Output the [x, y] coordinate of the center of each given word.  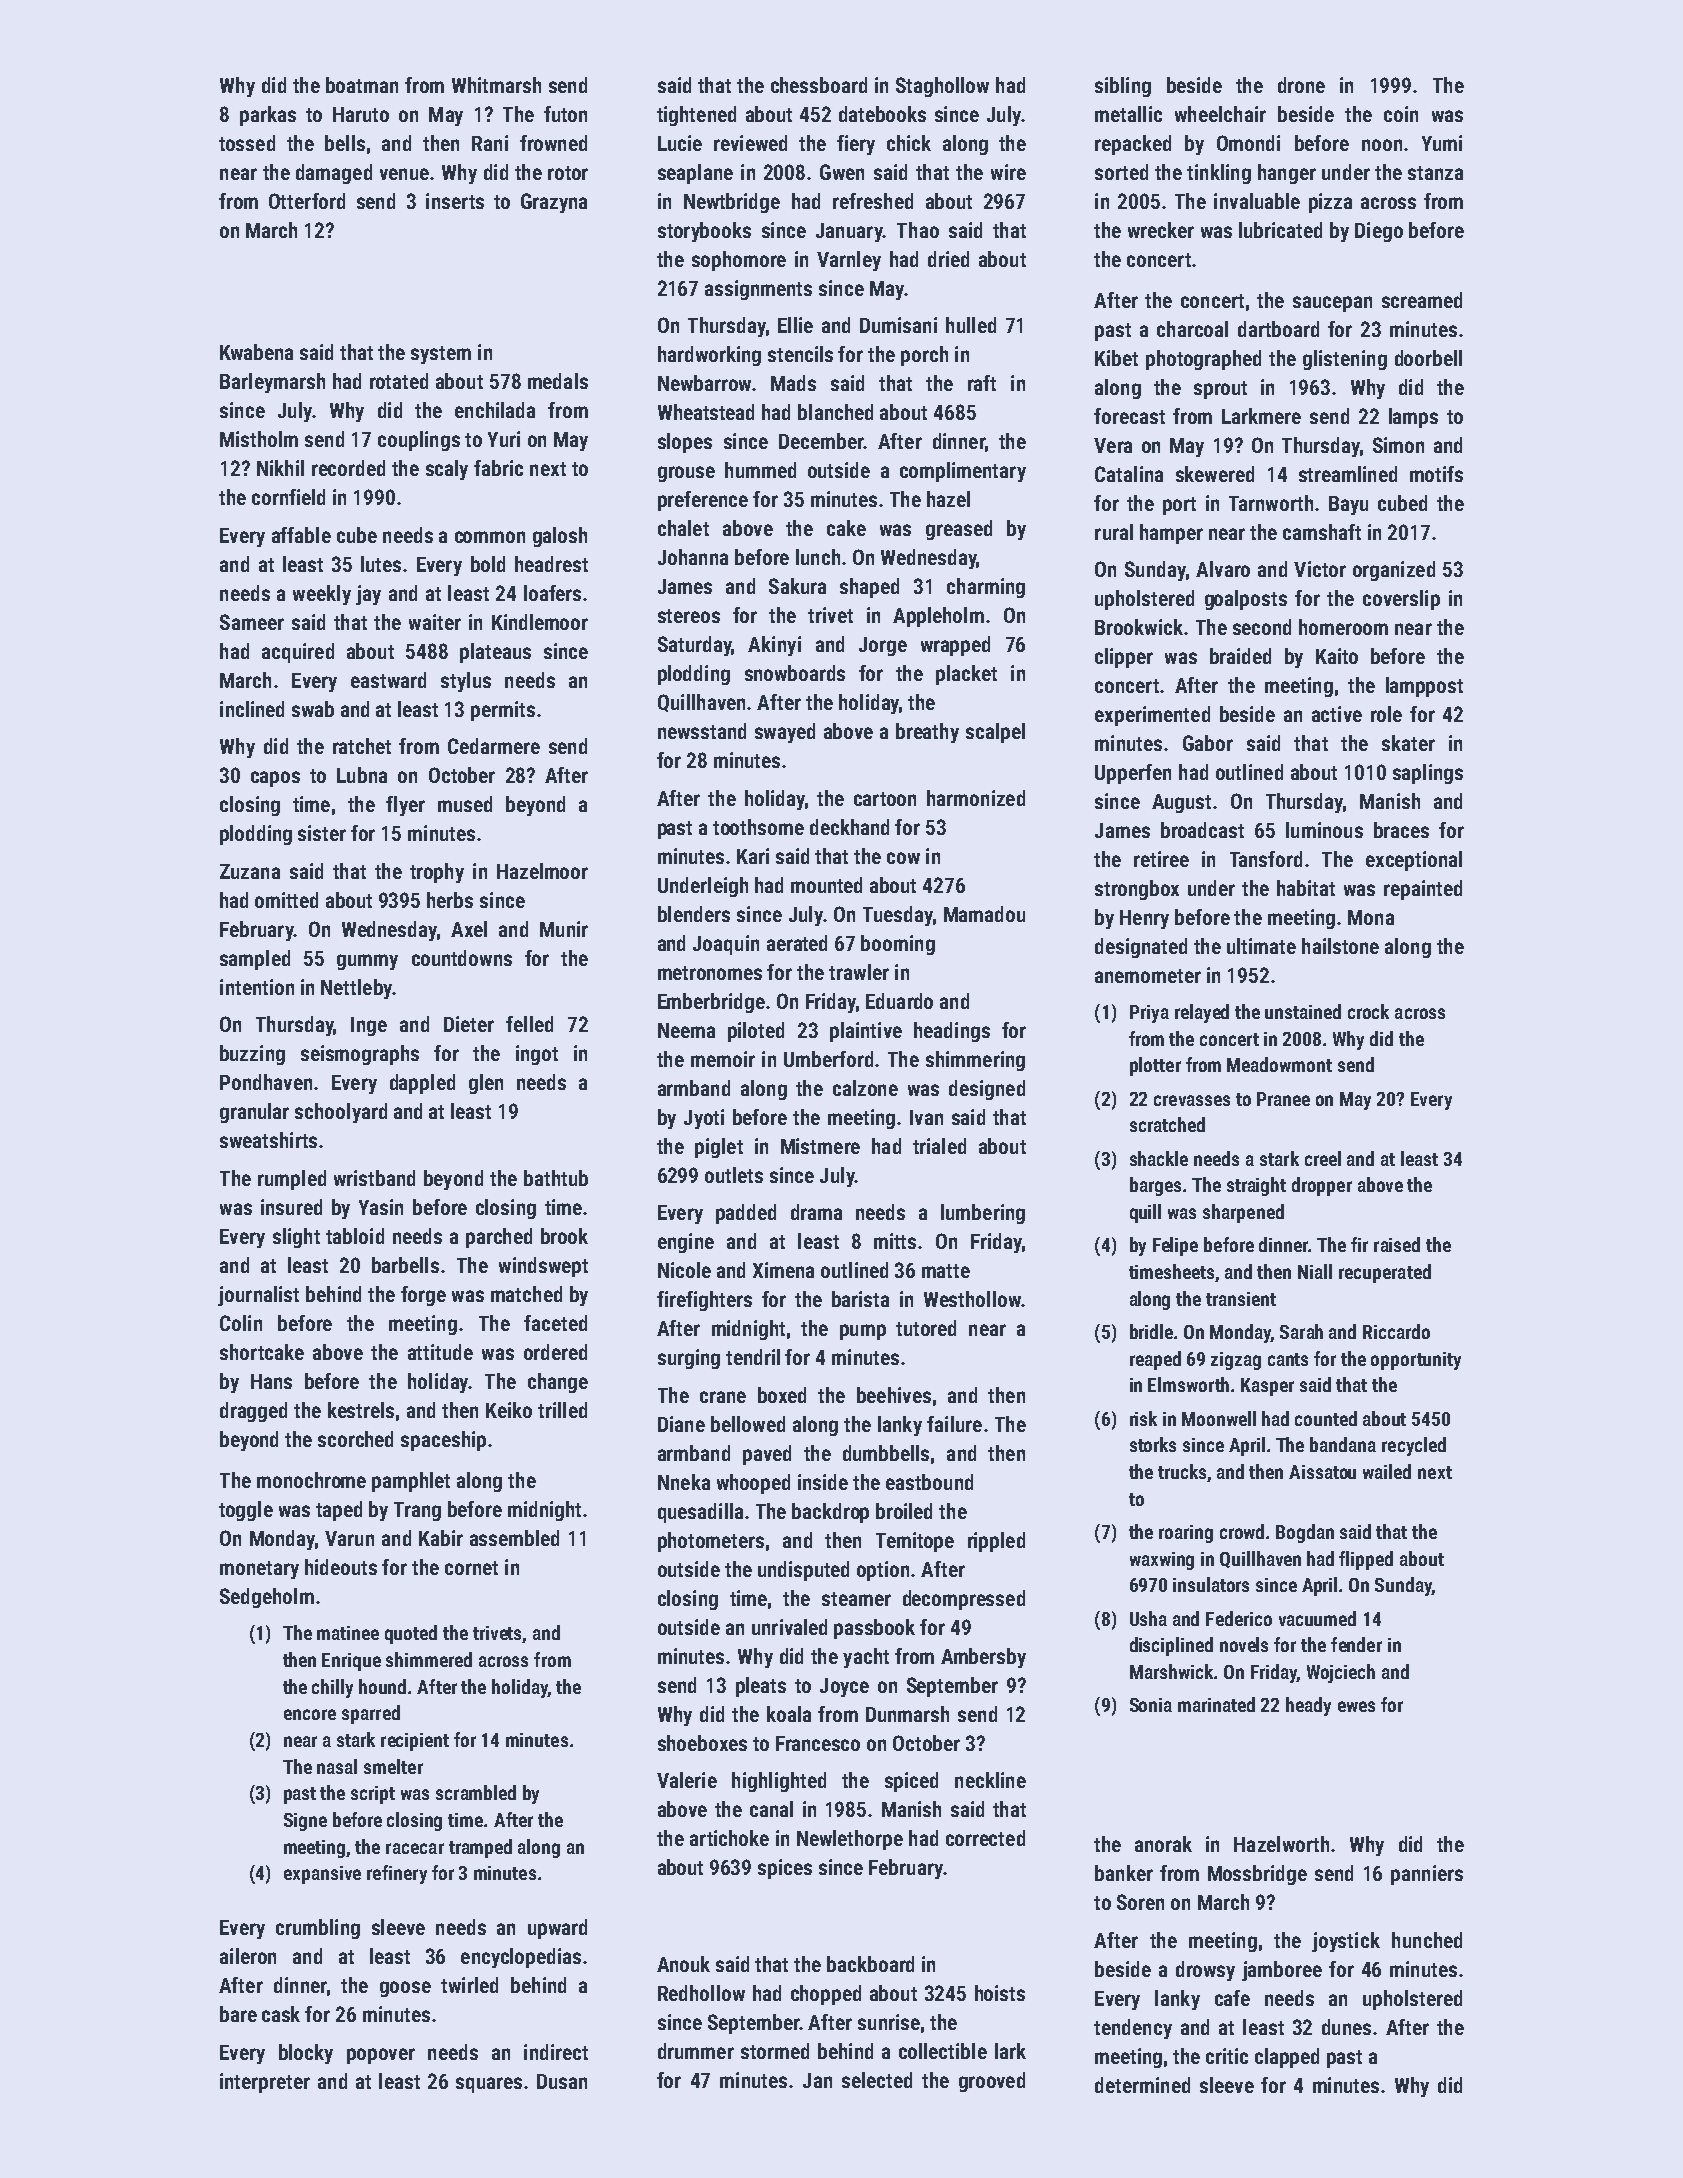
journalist [258, 1296]
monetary [259, 1570]
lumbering [983, 1214]
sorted [1121, 172]
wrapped [955, 646]
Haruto [361, 114]
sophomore [739, 261]
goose [405, 1989]
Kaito [1337, 656]
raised [1397, 1244]
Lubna [362, 775]
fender [1356, 1644]
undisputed [803, 1571]
